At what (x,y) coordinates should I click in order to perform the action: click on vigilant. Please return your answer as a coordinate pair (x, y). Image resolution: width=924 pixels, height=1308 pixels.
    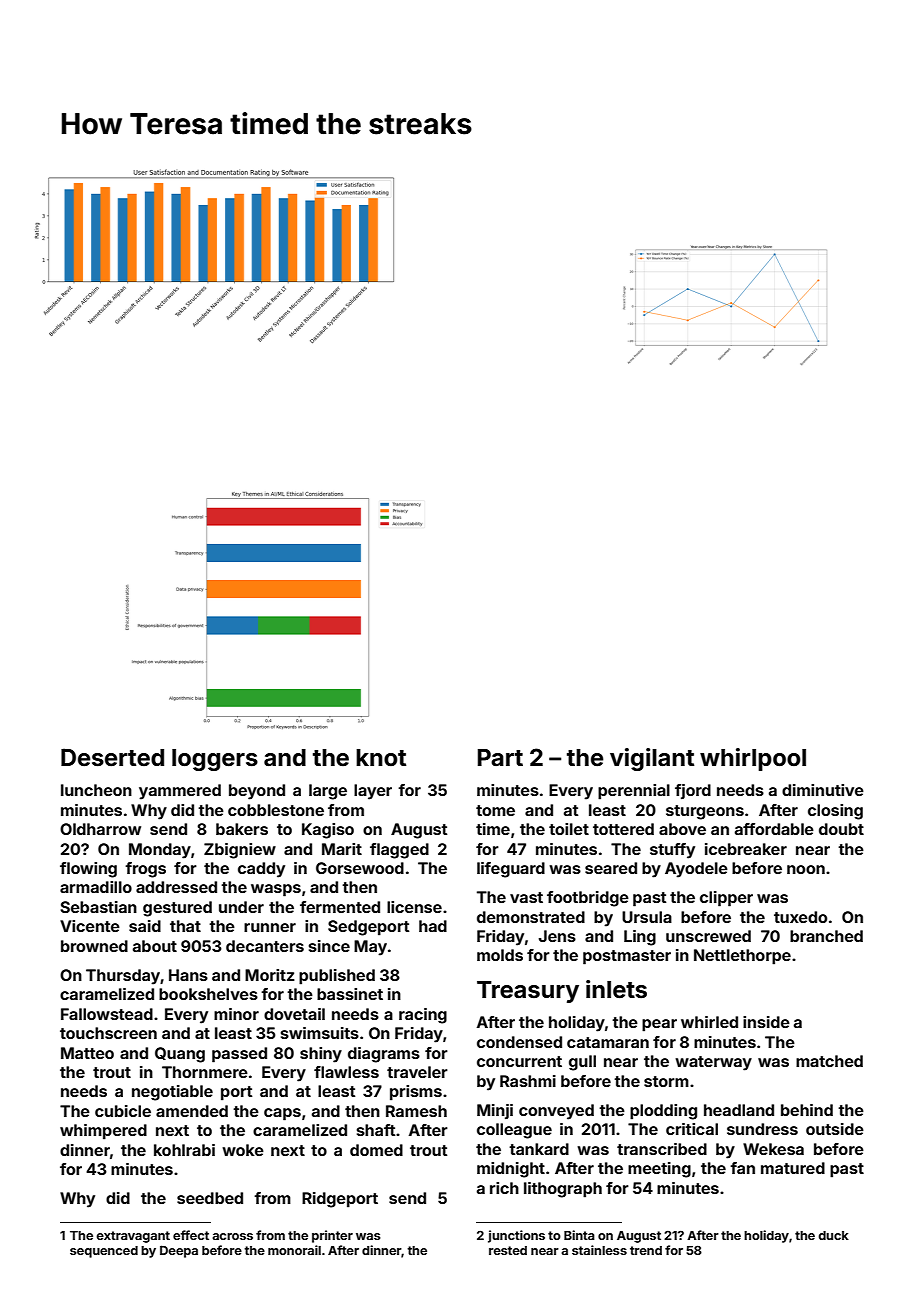
    Looking at the image, I should click on (652, 759).
